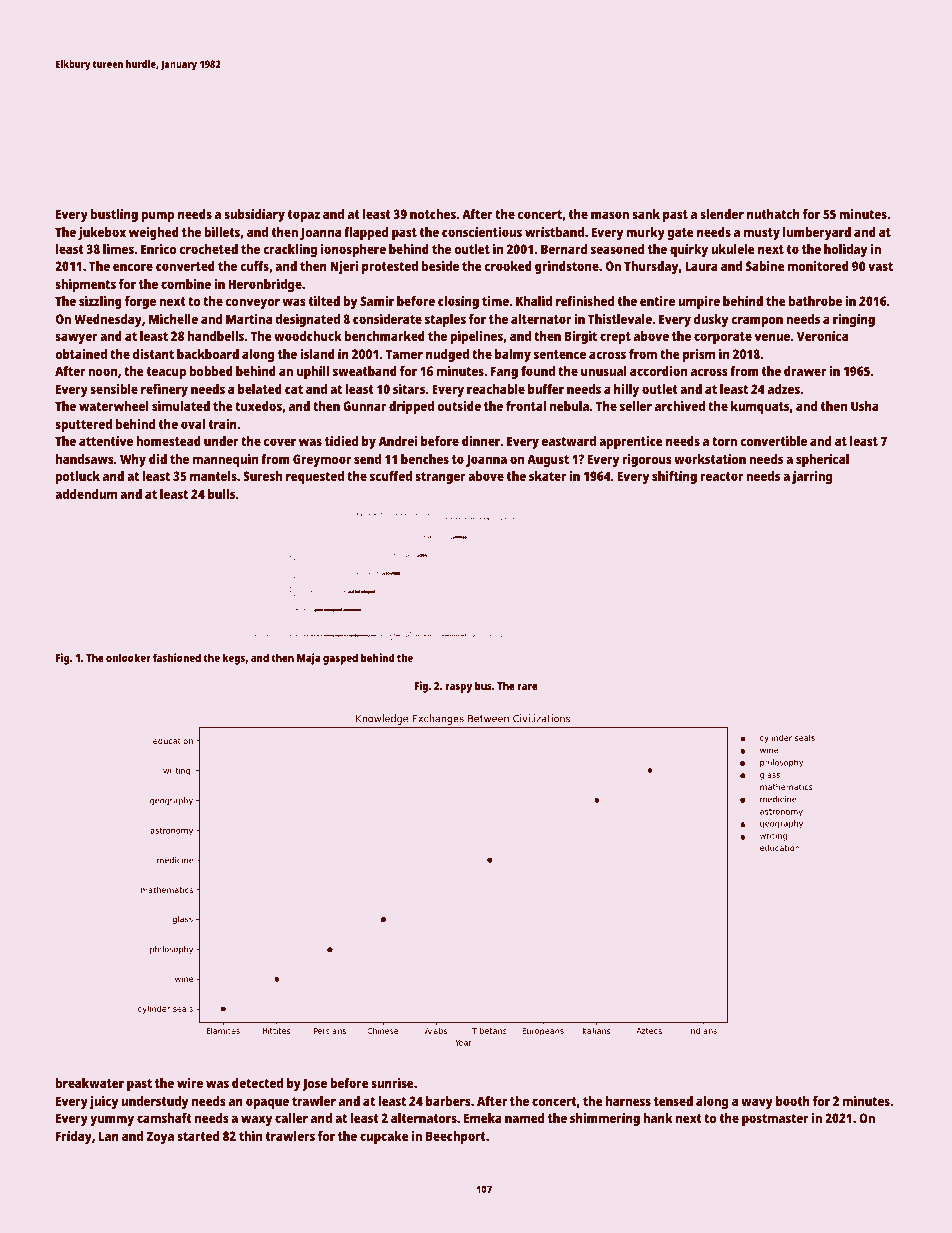 The width and height of the screenshot is (952, 1233). Describe the element at coordinates (508, 266) in the screenshot. I see `crooked` at that location.
